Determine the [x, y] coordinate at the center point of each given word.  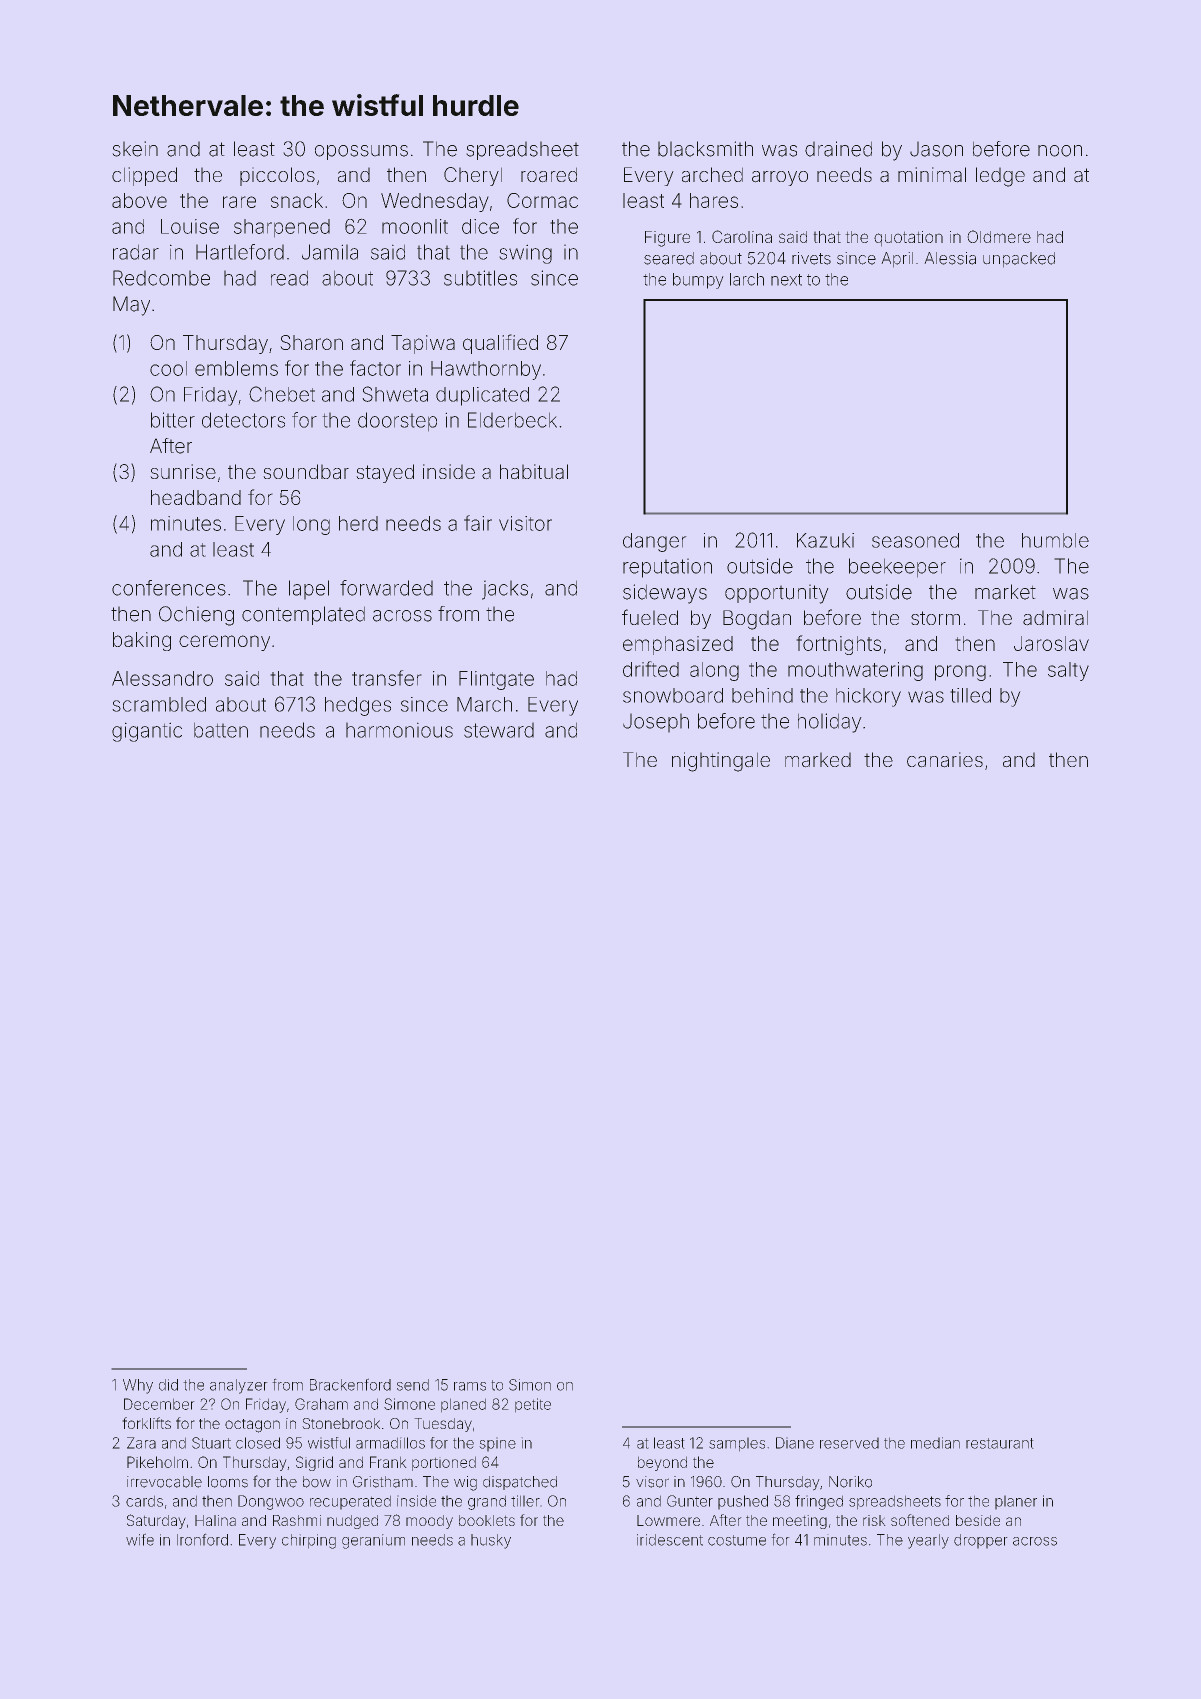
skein [135, 149]
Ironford [202, 1539]
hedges [358, 706]
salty [1068, 671]
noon [1060, 151]
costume [737, 1540]
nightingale [721, 762]
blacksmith [705, 149]
